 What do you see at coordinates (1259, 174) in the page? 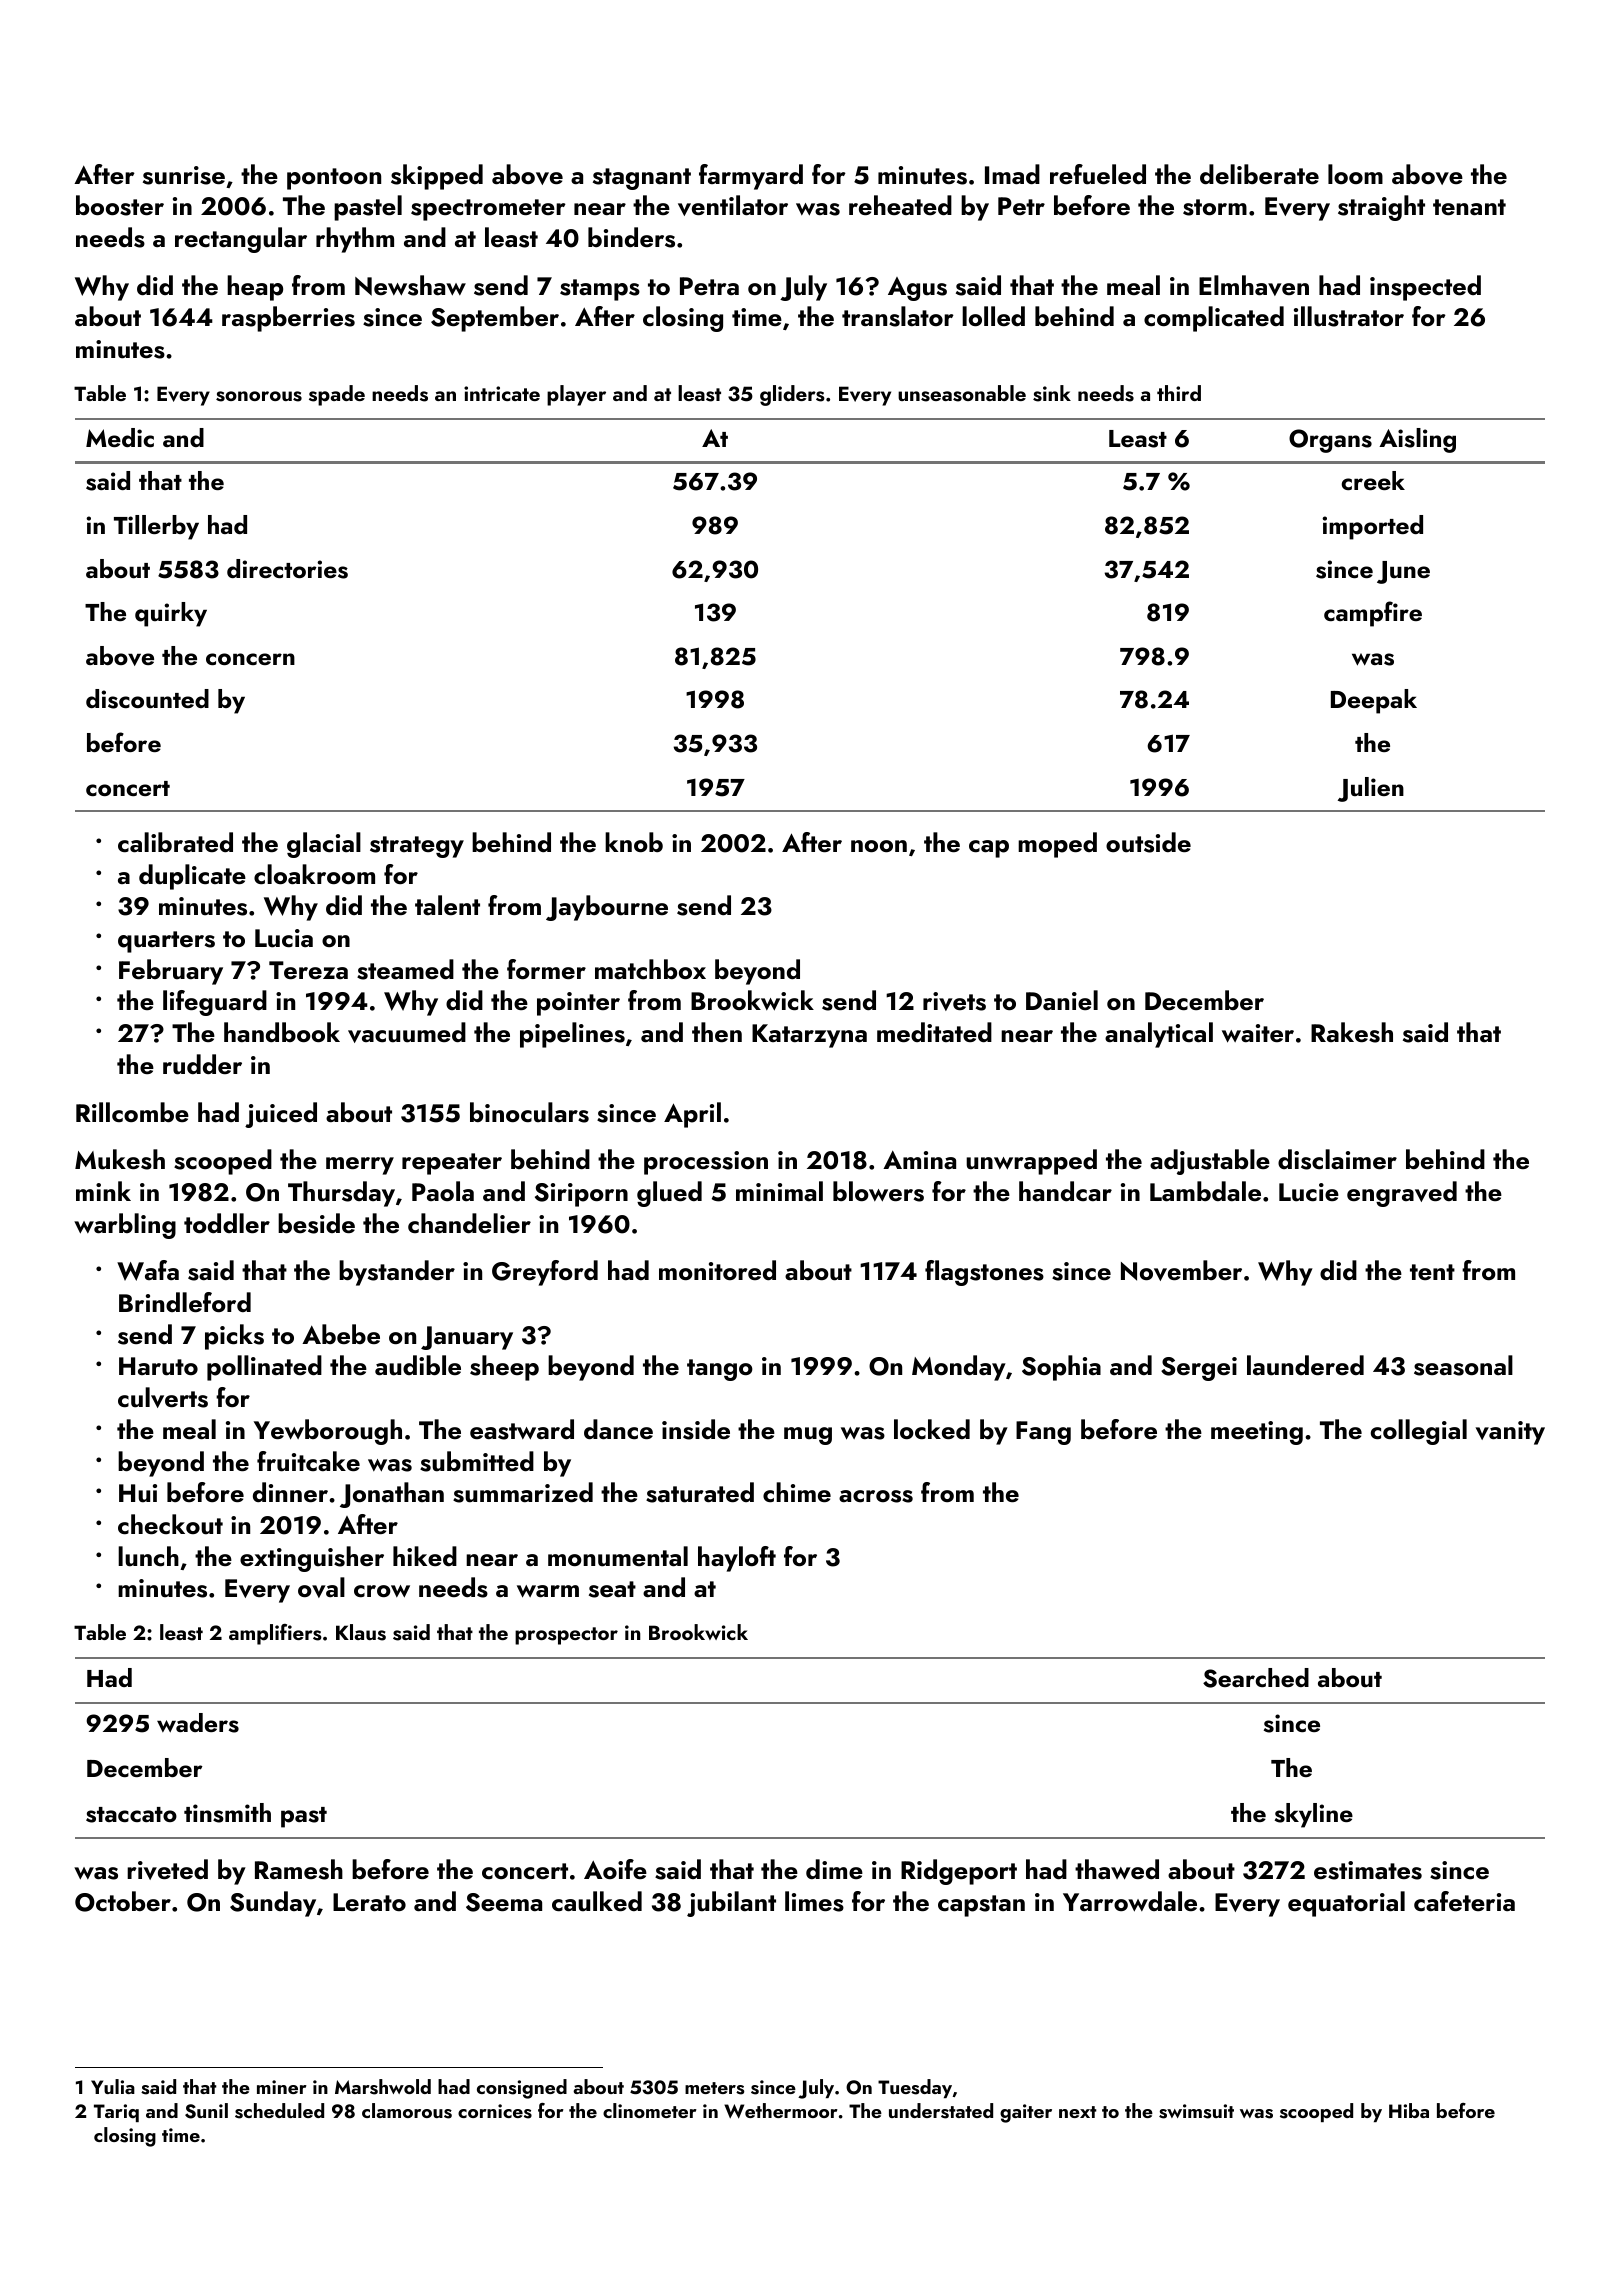
I see `deliberate` at bounding box center [1259, 174].
